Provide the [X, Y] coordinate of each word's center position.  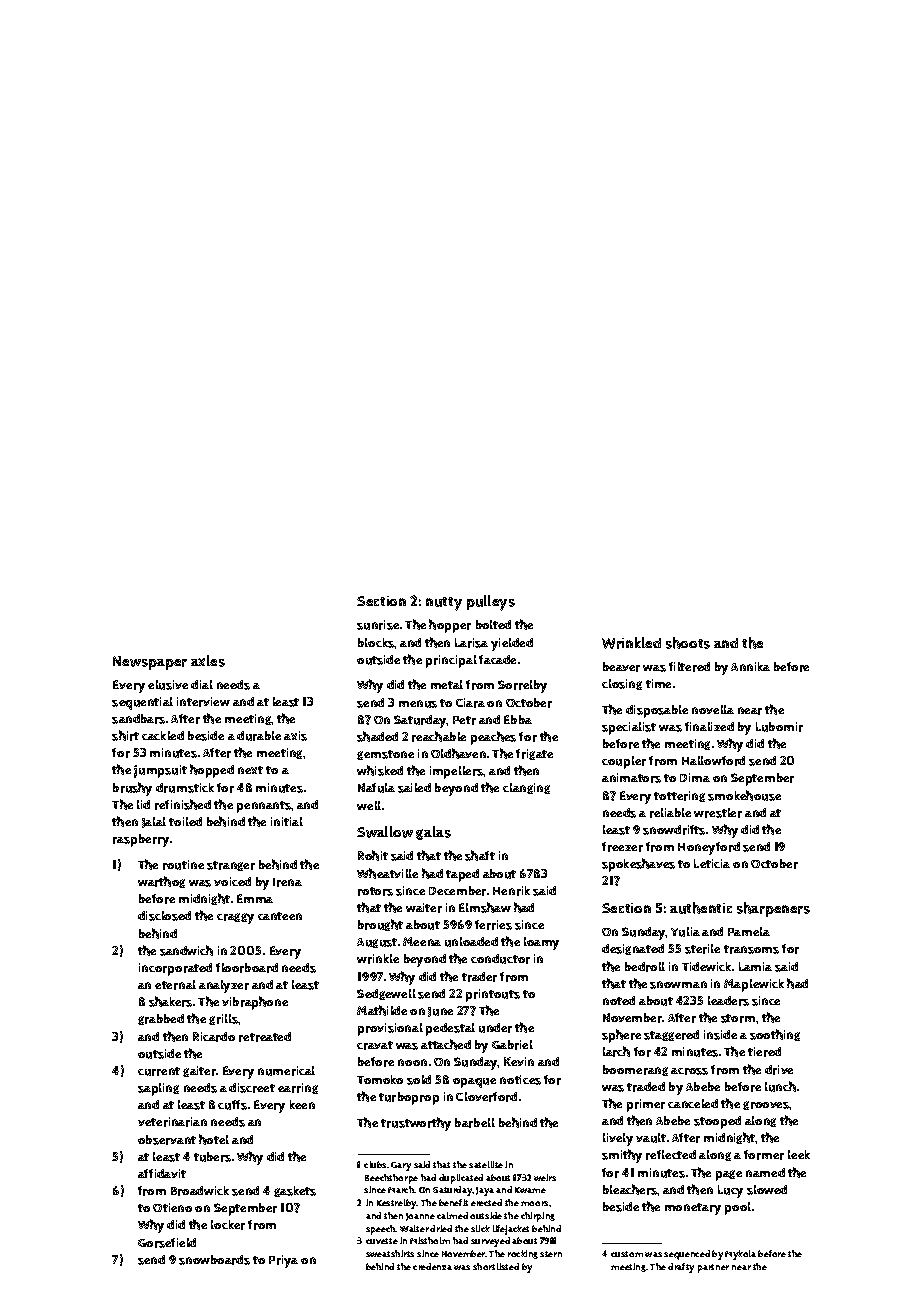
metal [447, 684]
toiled [185, 821]
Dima [695, 777]
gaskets [295, 1191]
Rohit [373, 855]
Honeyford [709, 848]
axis [295, 736]
